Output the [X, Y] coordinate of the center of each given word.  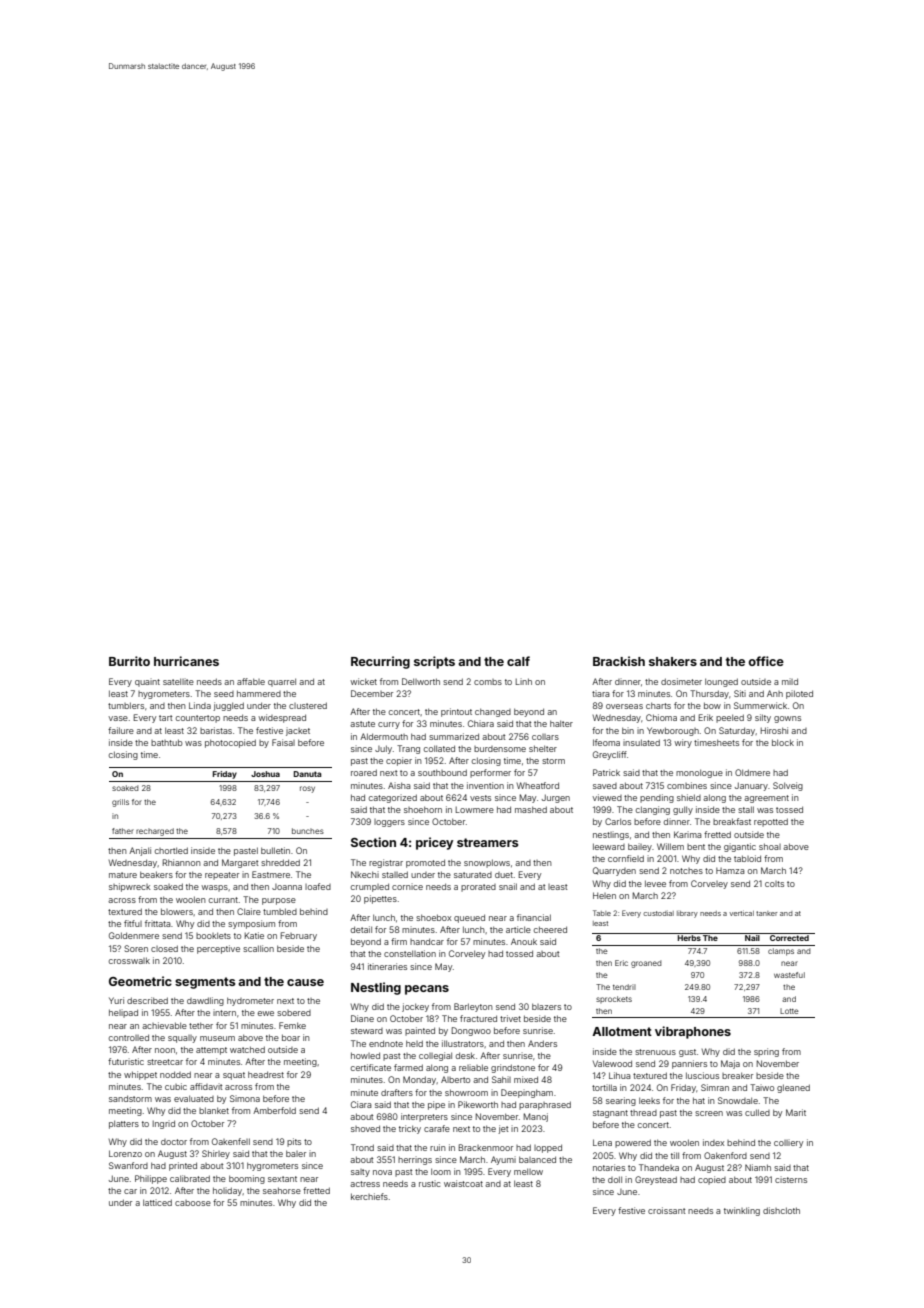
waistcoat [463, 1183]
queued [469, 918]
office [766, 661]
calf [518, 661]
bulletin [275, 850]
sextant [282, 1179]
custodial [658, 913]
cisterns [791, 1179]
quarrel [282, 682]
